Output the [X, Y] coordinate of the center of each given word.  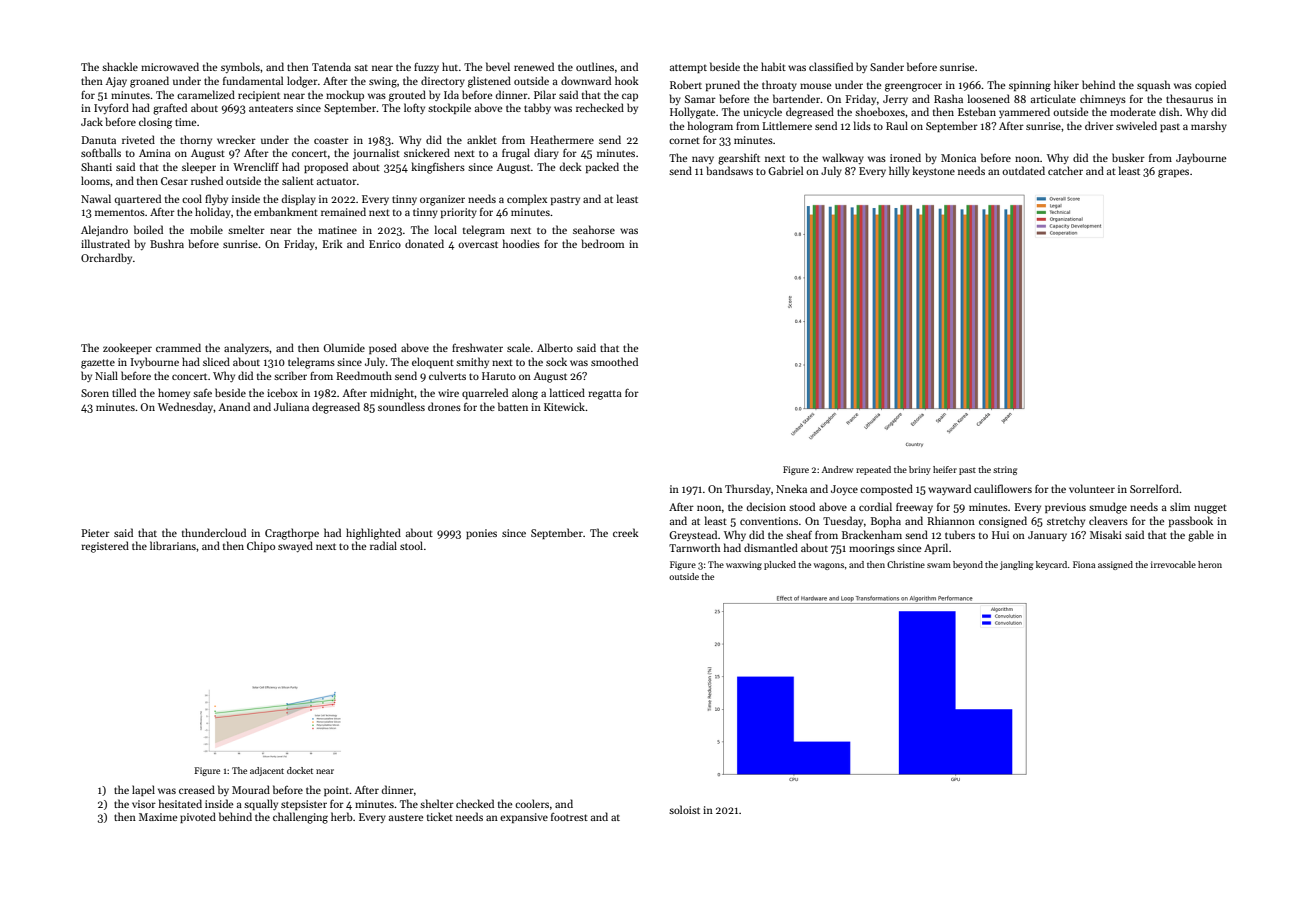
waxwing [744, 565]
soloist [684, 809]
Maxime [158, 817]
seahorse [594, 229]
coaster [331, 140]
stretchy [1066, 521]
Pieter [95, 533]
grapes [1173, 173]
